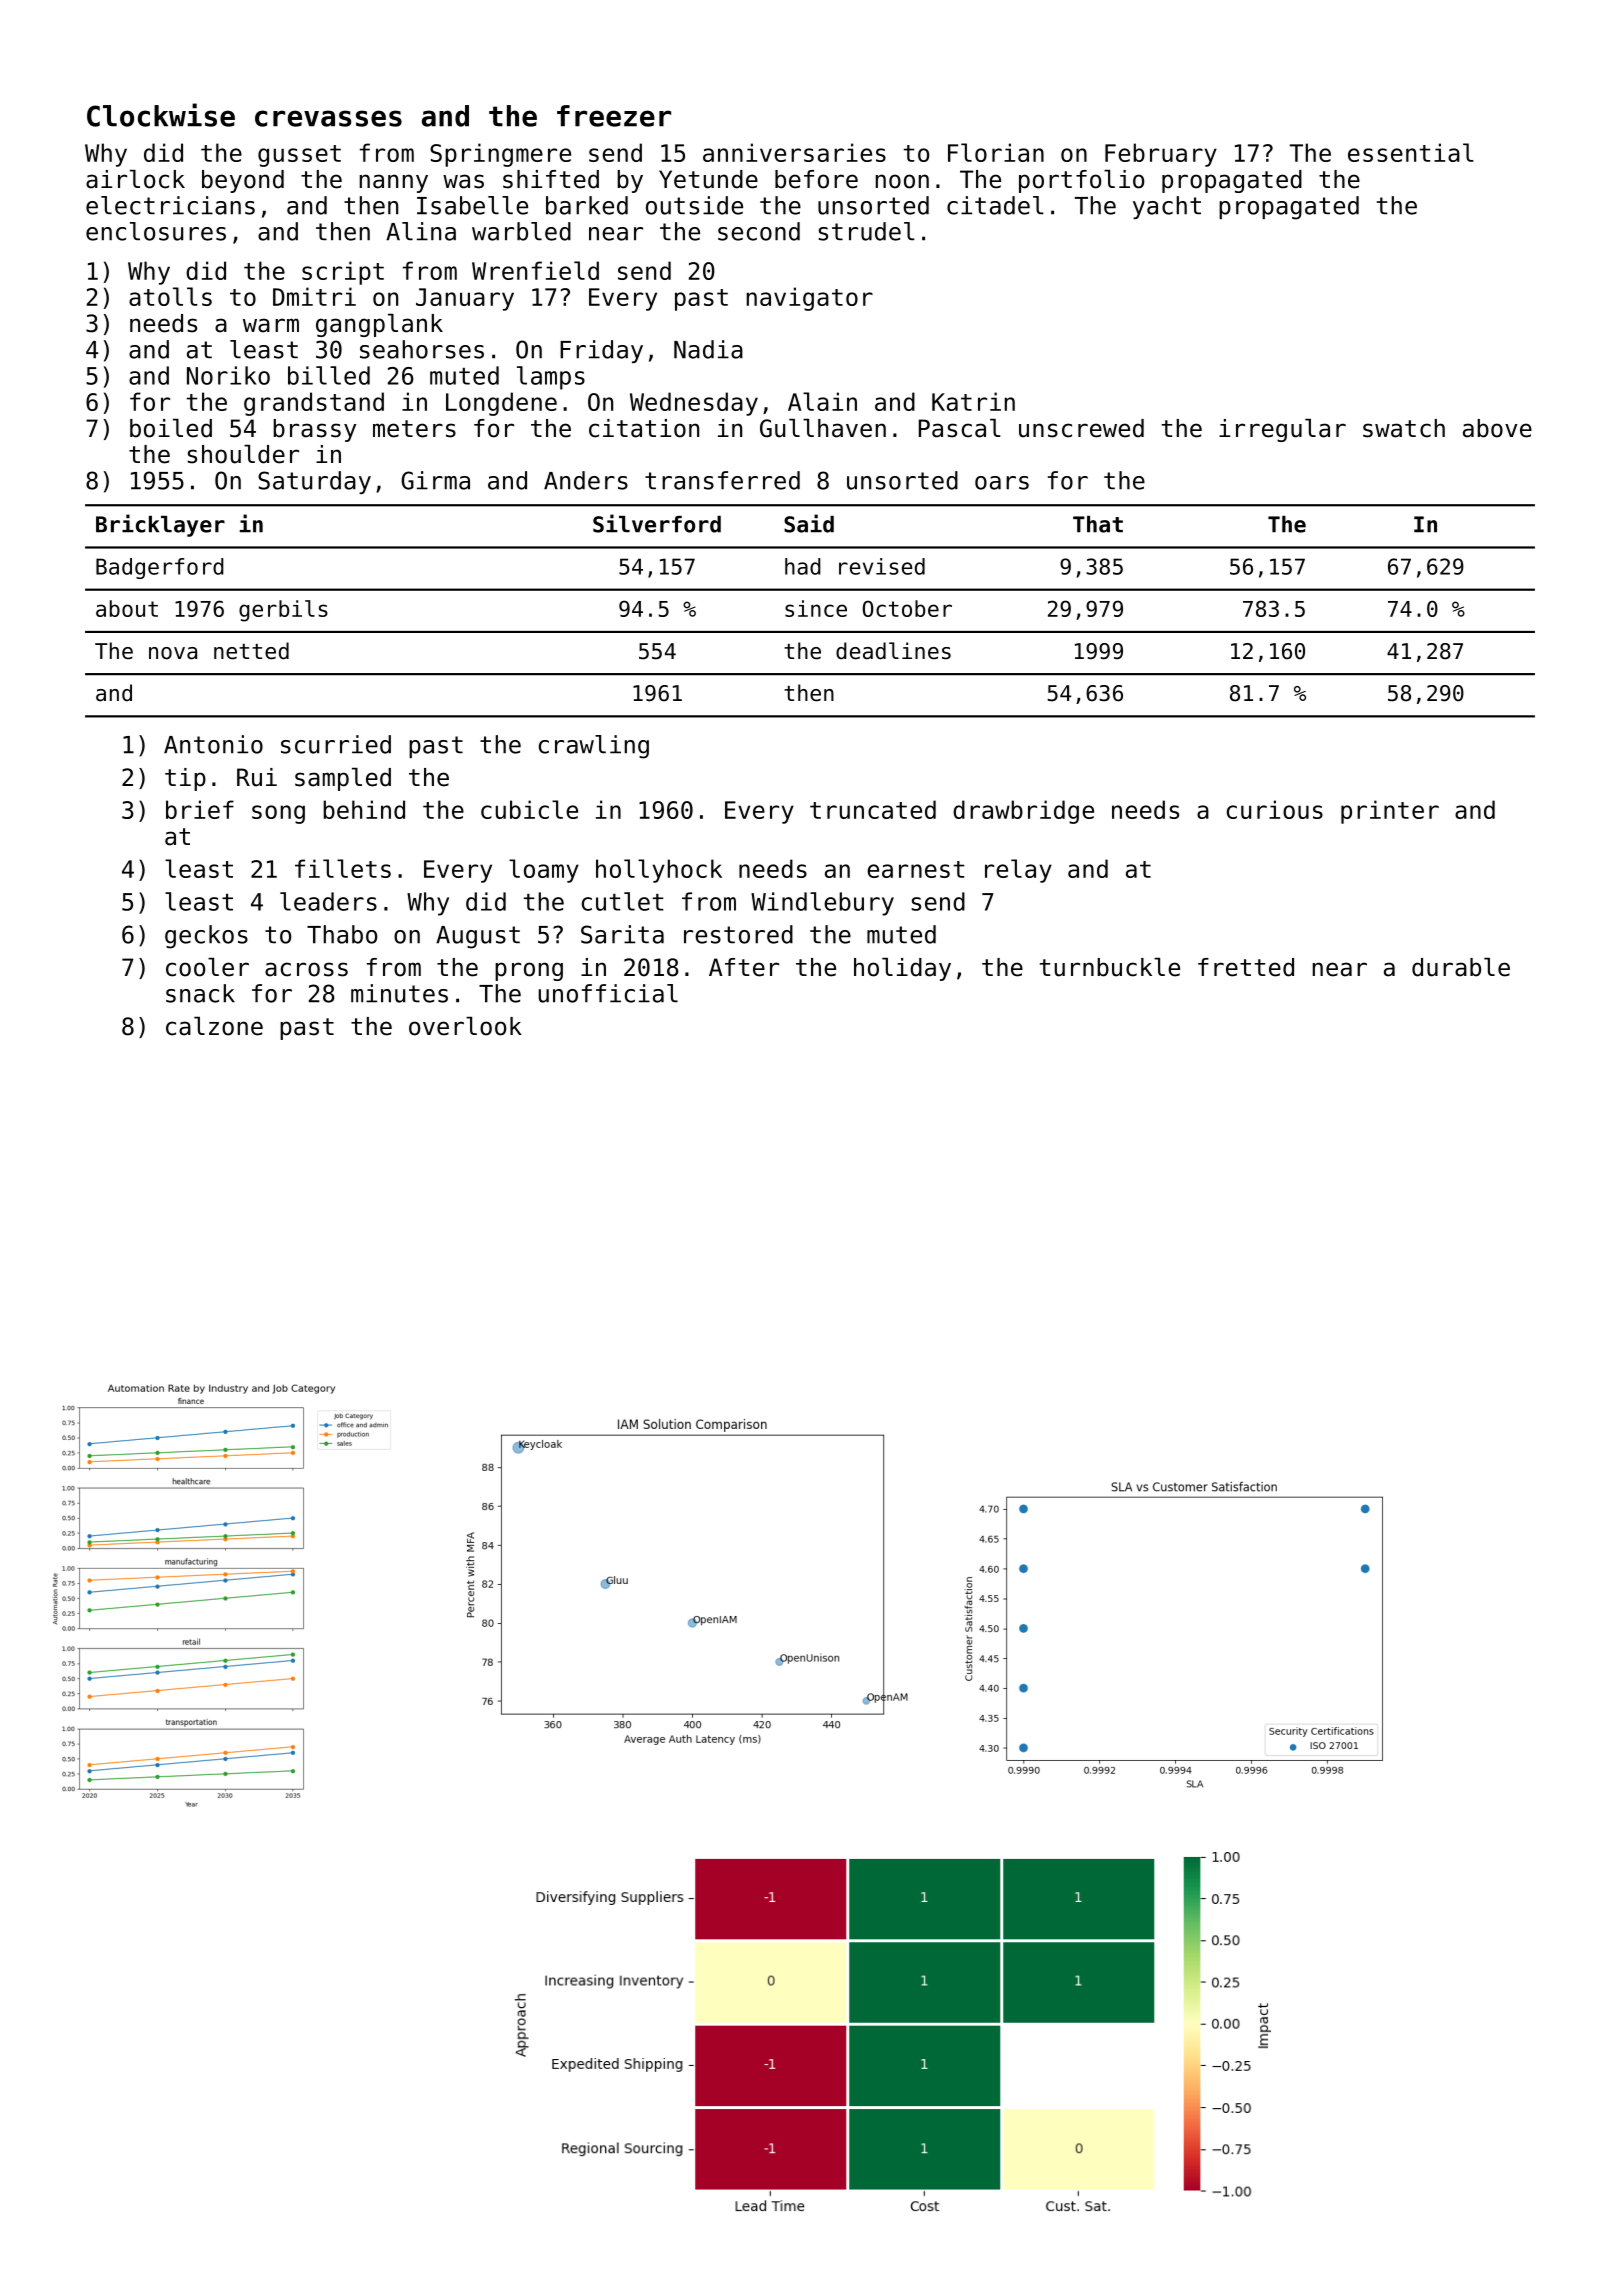 Image resolution: width=1620 pixels, height=2292 pixels. What do you see at coordinates (1411, 152) in the screenshot?
I see `essential` at bounding box center [1411, 152].
